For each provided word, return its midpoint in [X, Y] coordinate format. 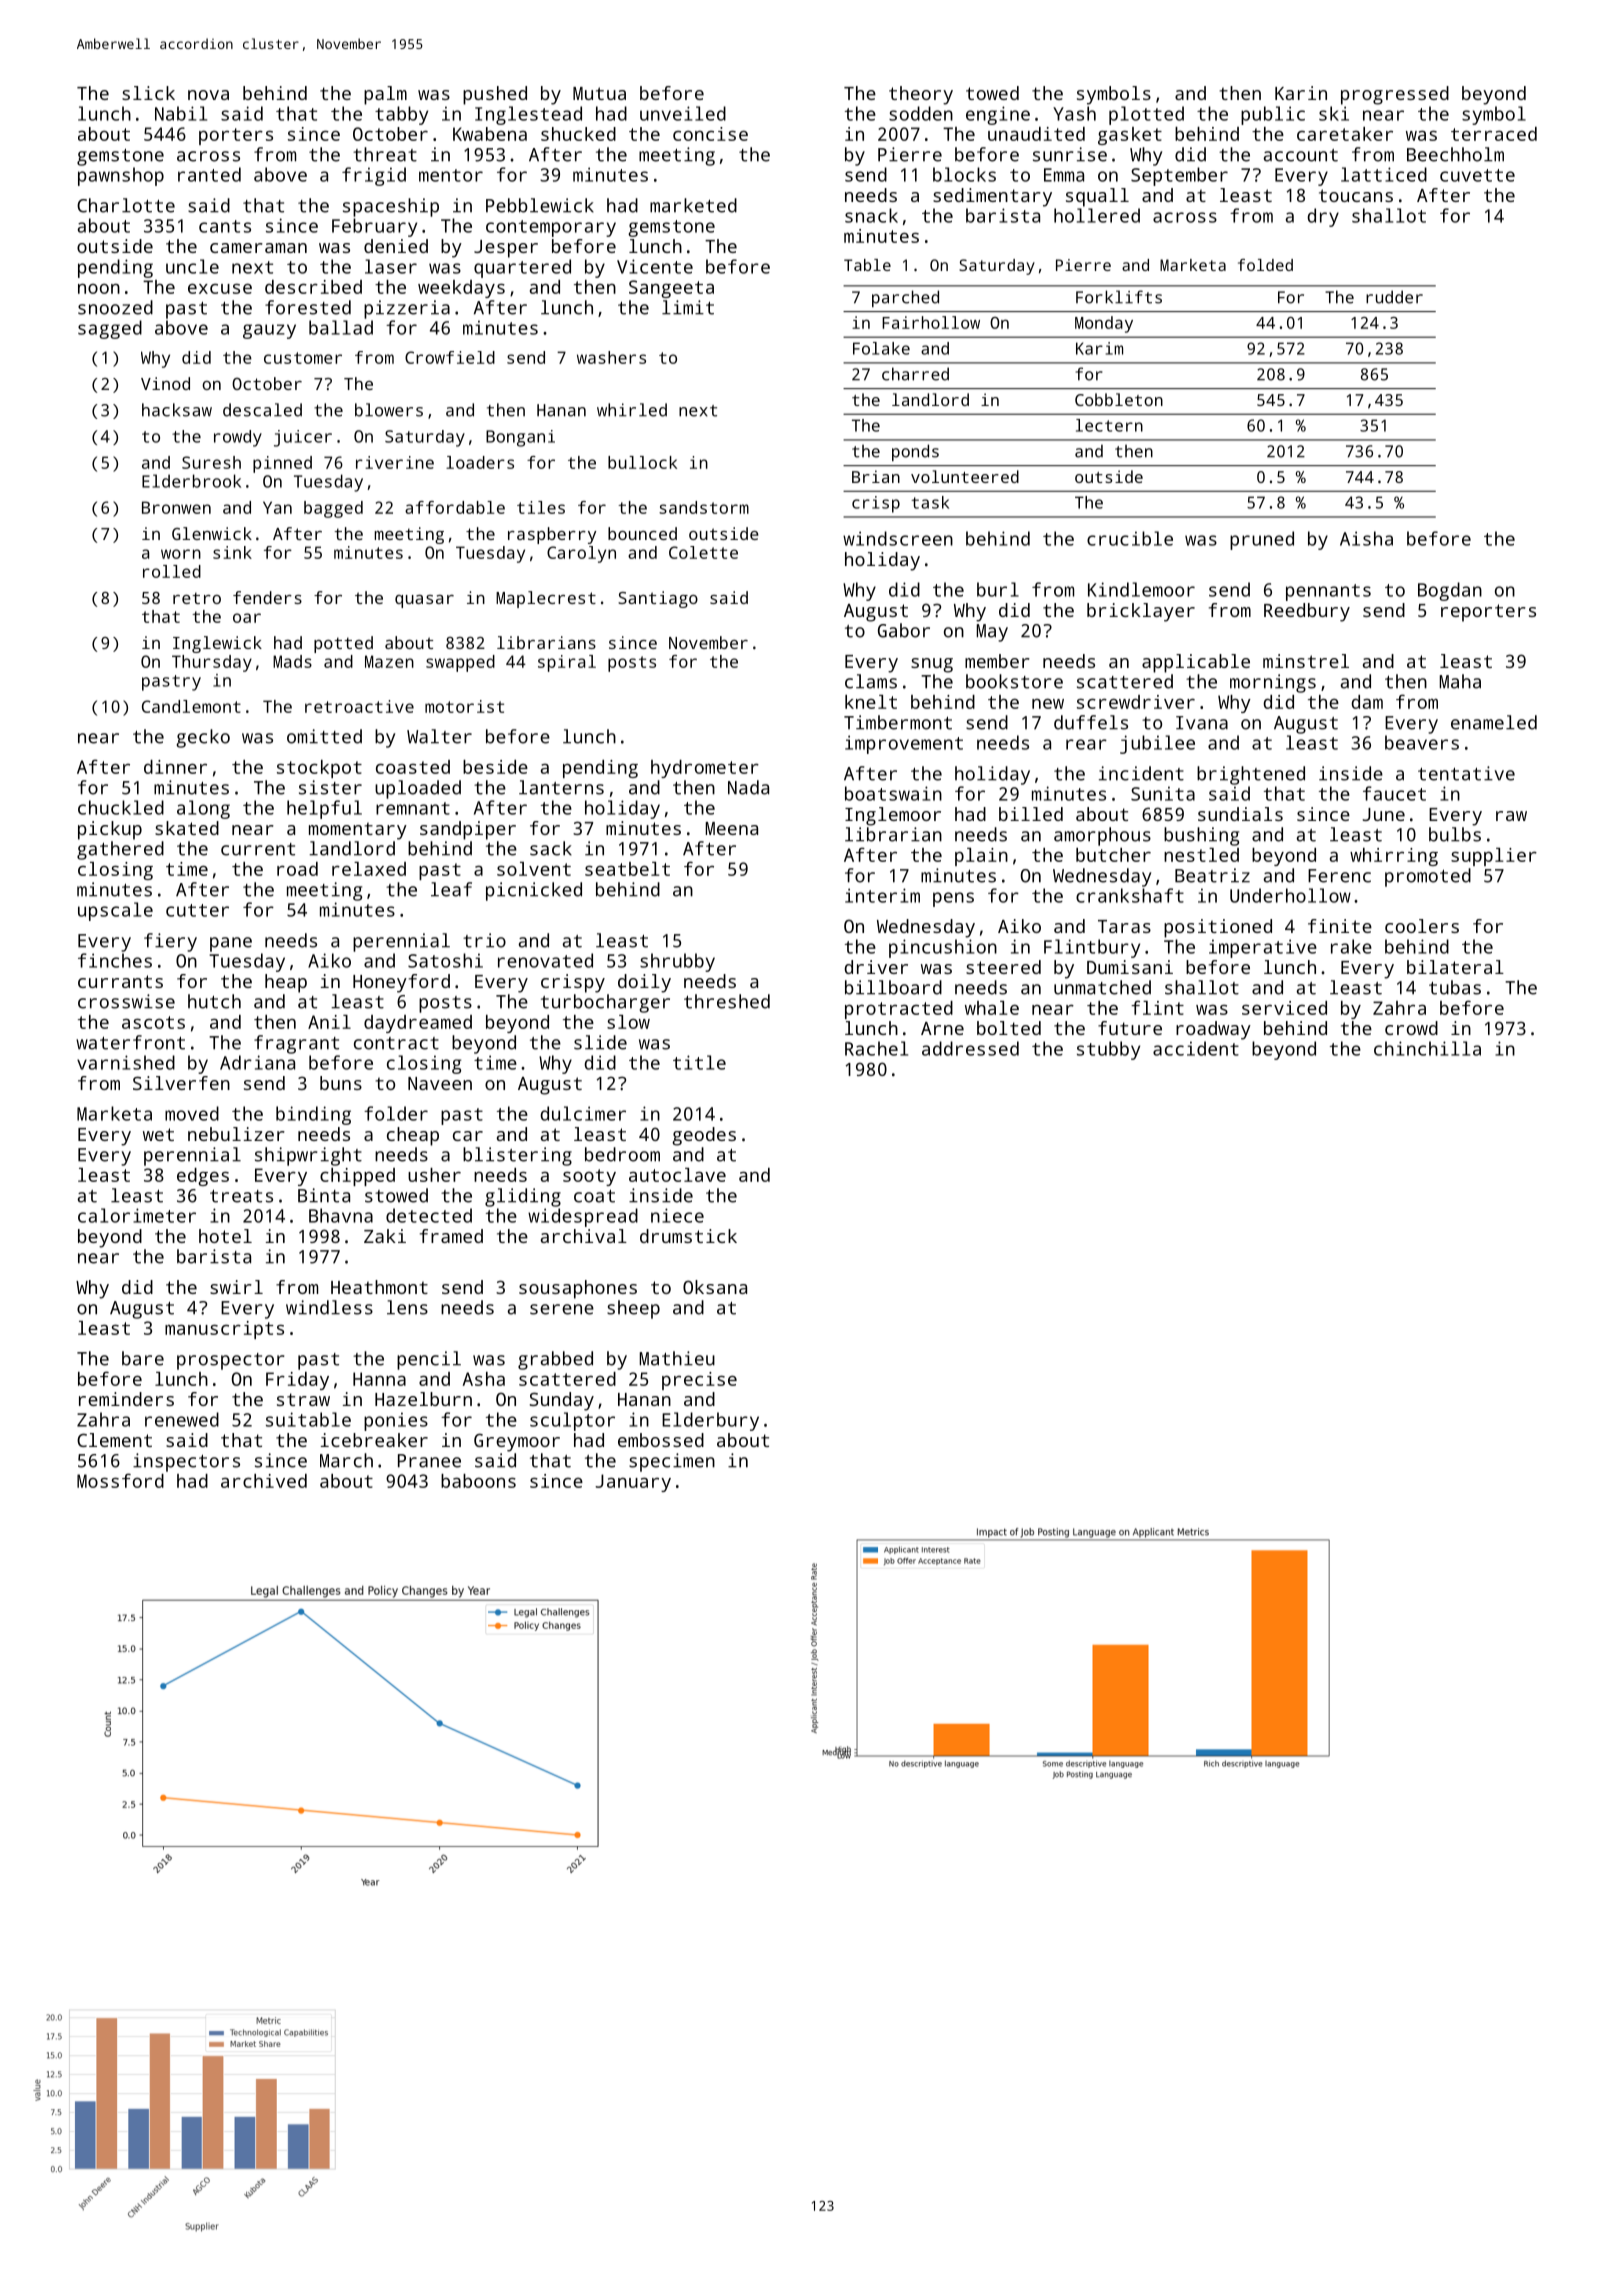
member [997, 661]
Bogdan [1450, 591]
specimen [672, 1462]
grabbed [555, 1360]
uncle [192, 266]
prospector [230, 1361]
